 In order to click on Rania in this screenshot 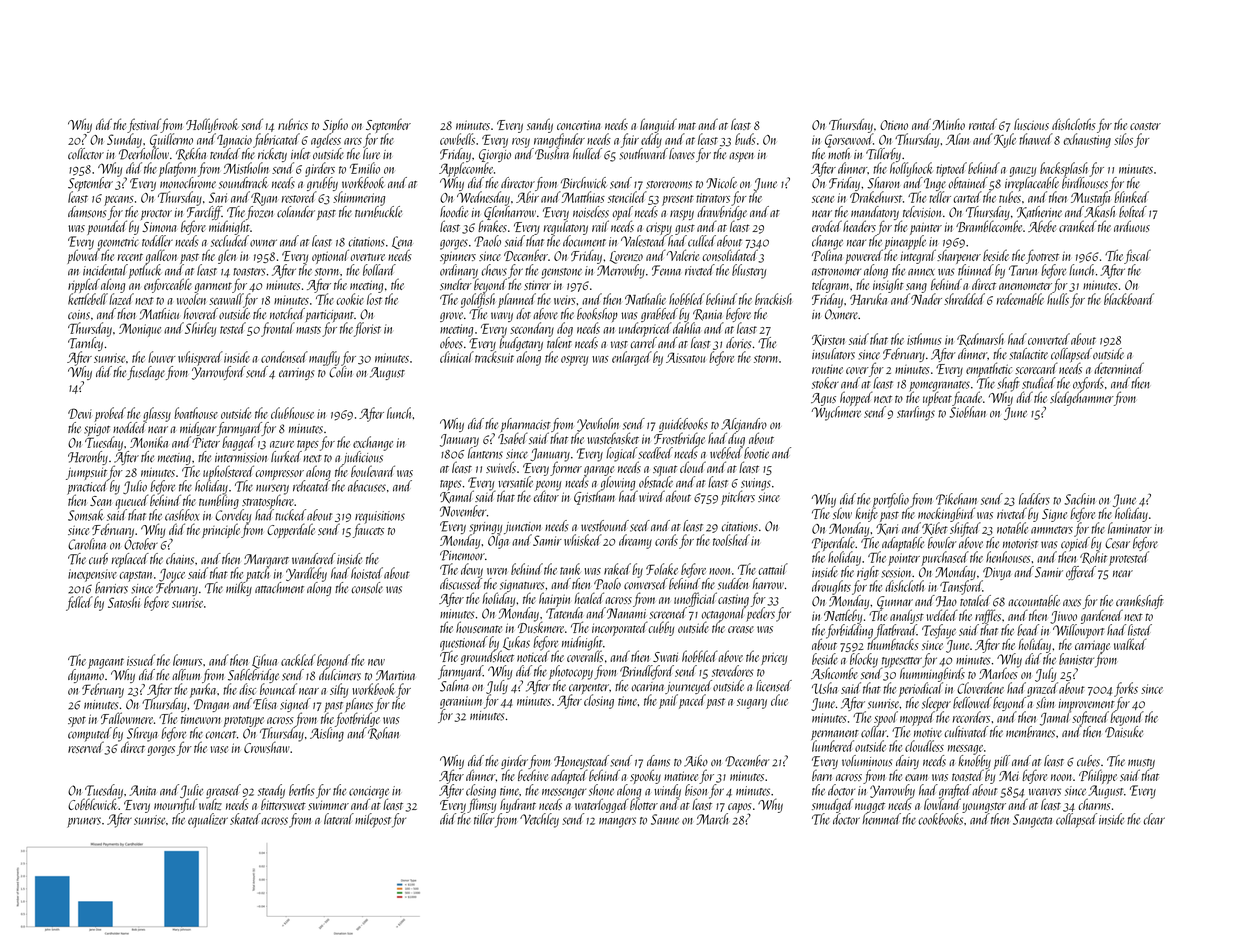, I will do `click(707, 315)`.
